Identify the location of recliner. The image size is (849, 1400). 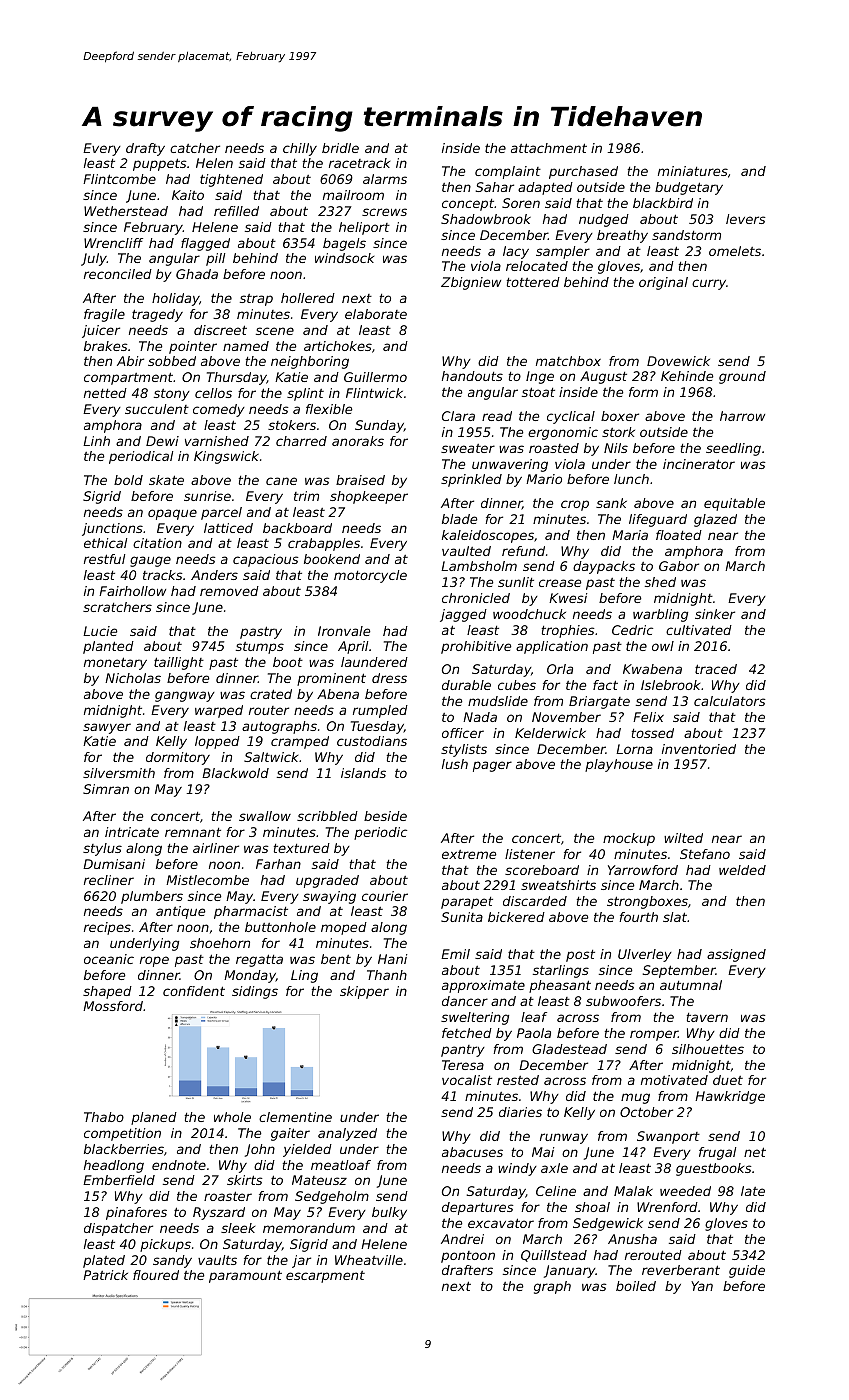
(109, 880).
